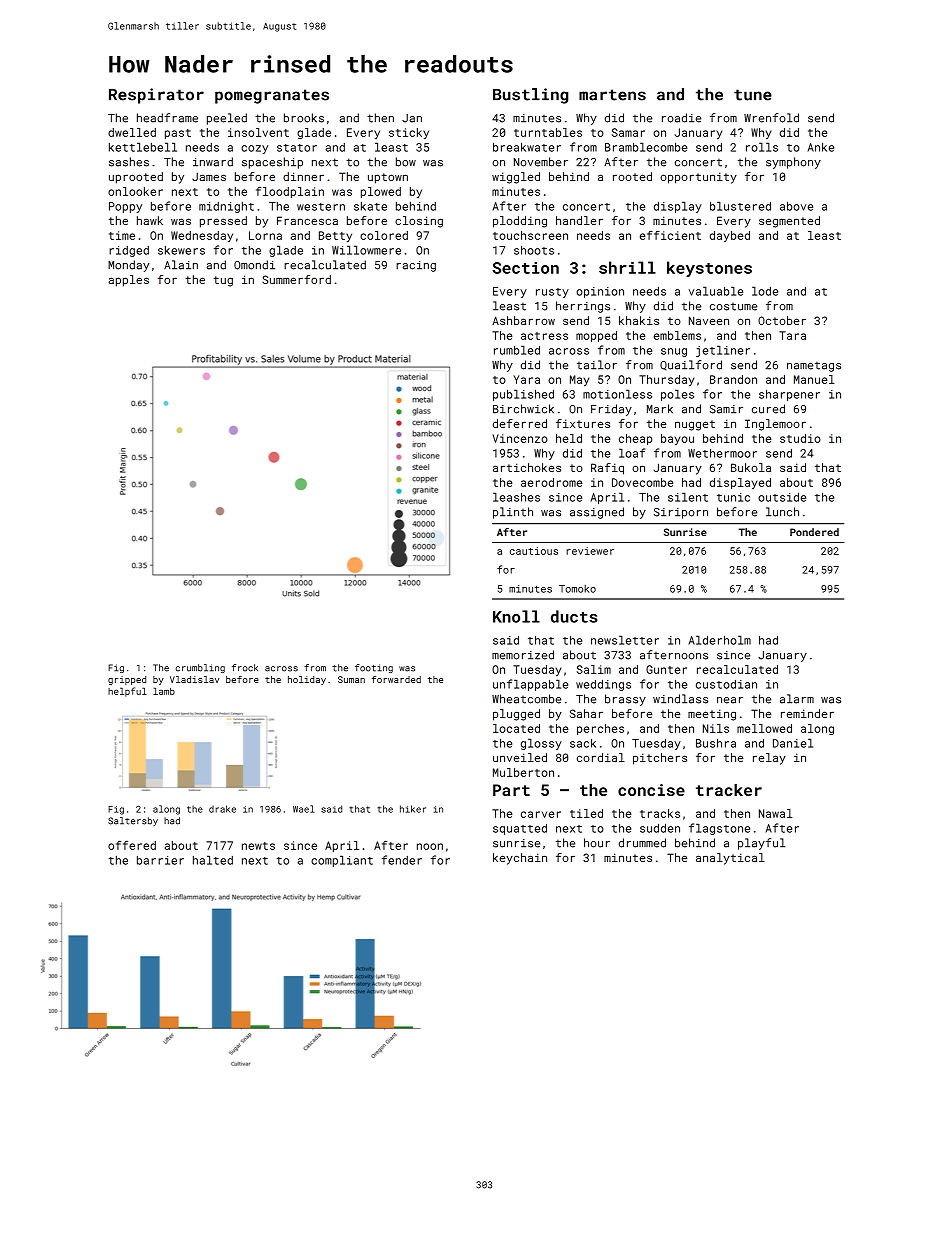 The width and height of the page is (952, 1233). Describe the element at coordinates (677, 395) in the page. I see `poles` at that location.
